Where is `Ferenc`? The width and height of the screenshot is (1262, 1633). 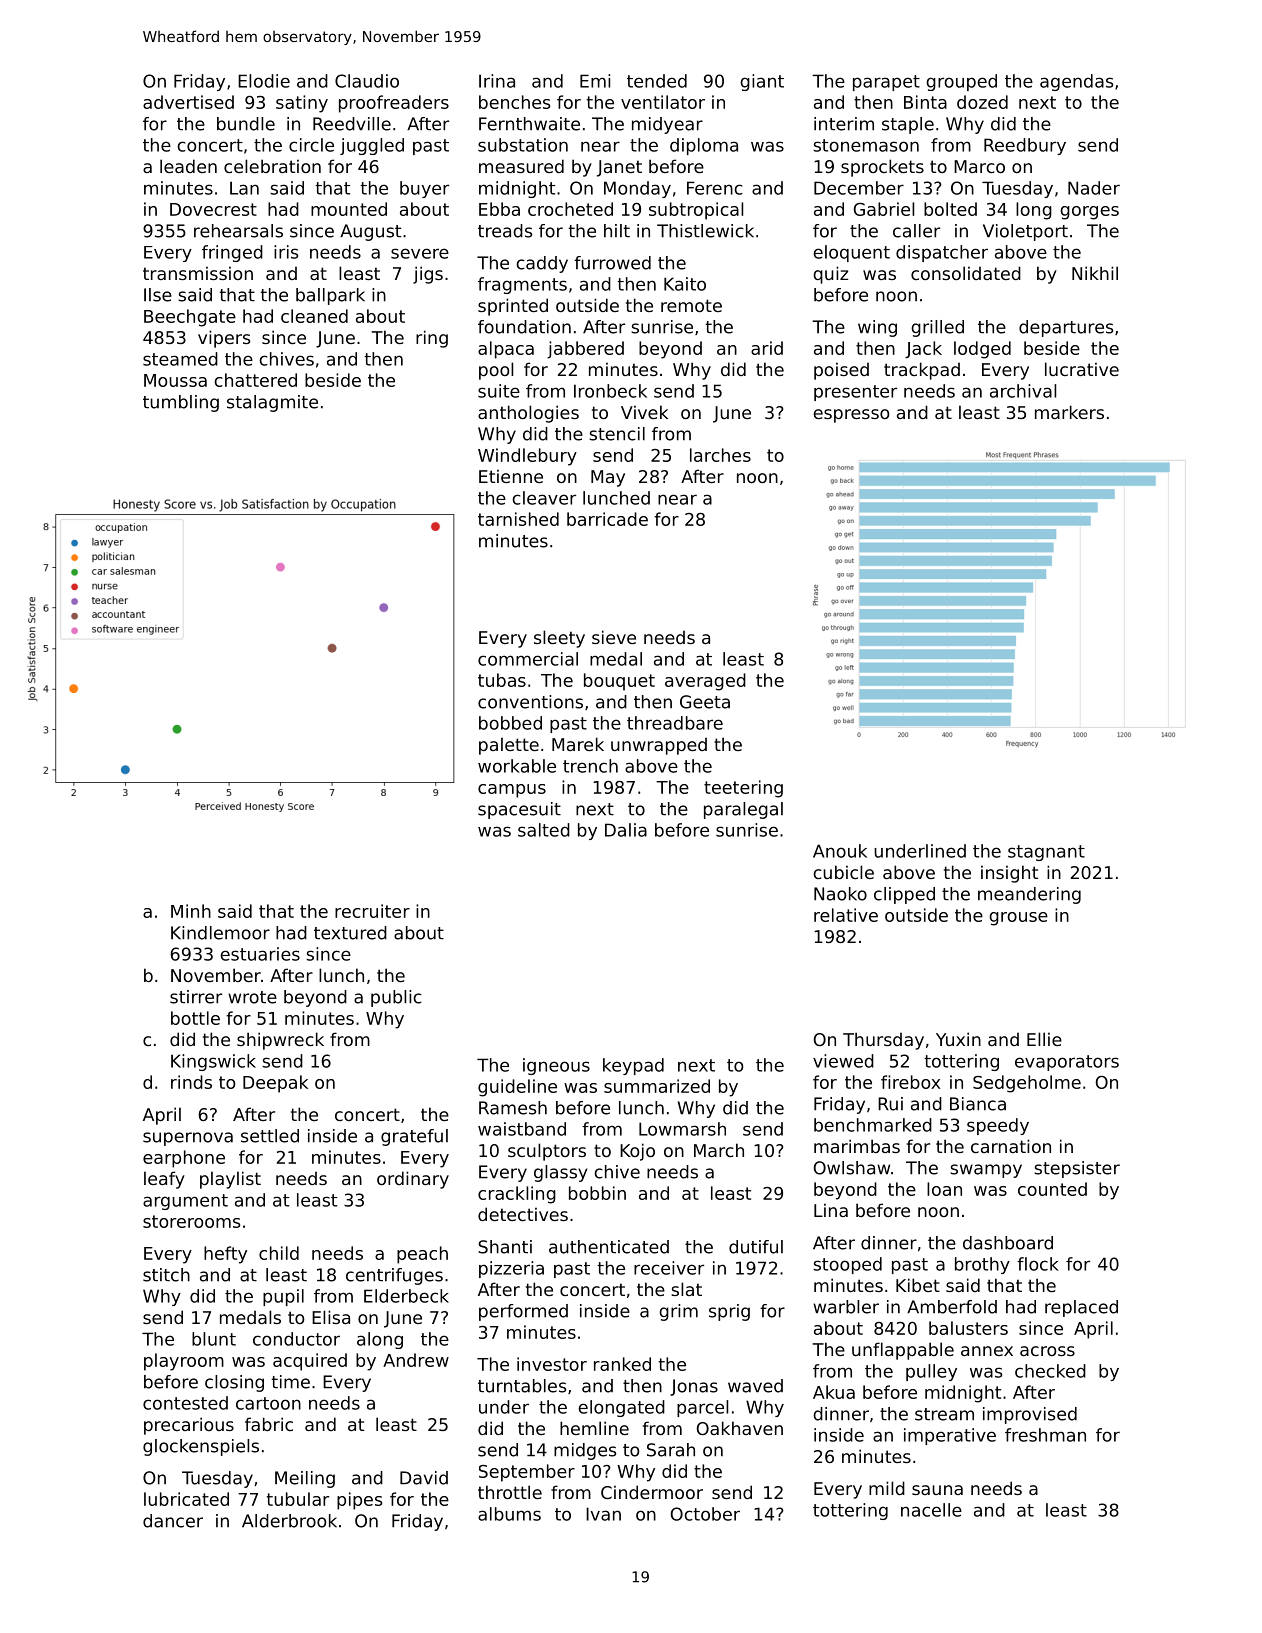 Ferenc is located at coordinates (715, 188).
